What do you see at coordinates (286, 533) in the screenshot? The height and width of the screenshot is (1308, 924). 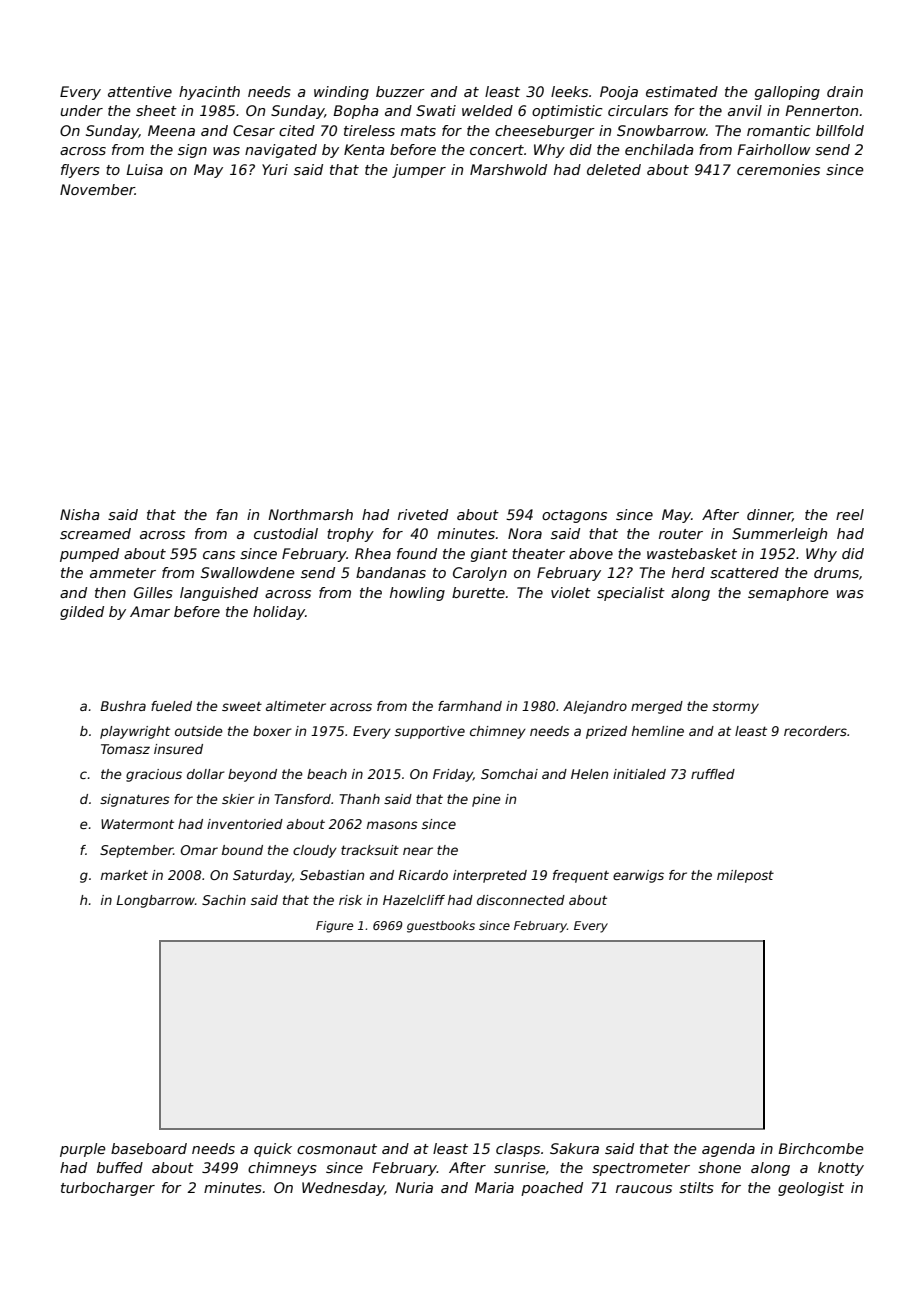 I see `custodial` at bounding box center [286, 533].
